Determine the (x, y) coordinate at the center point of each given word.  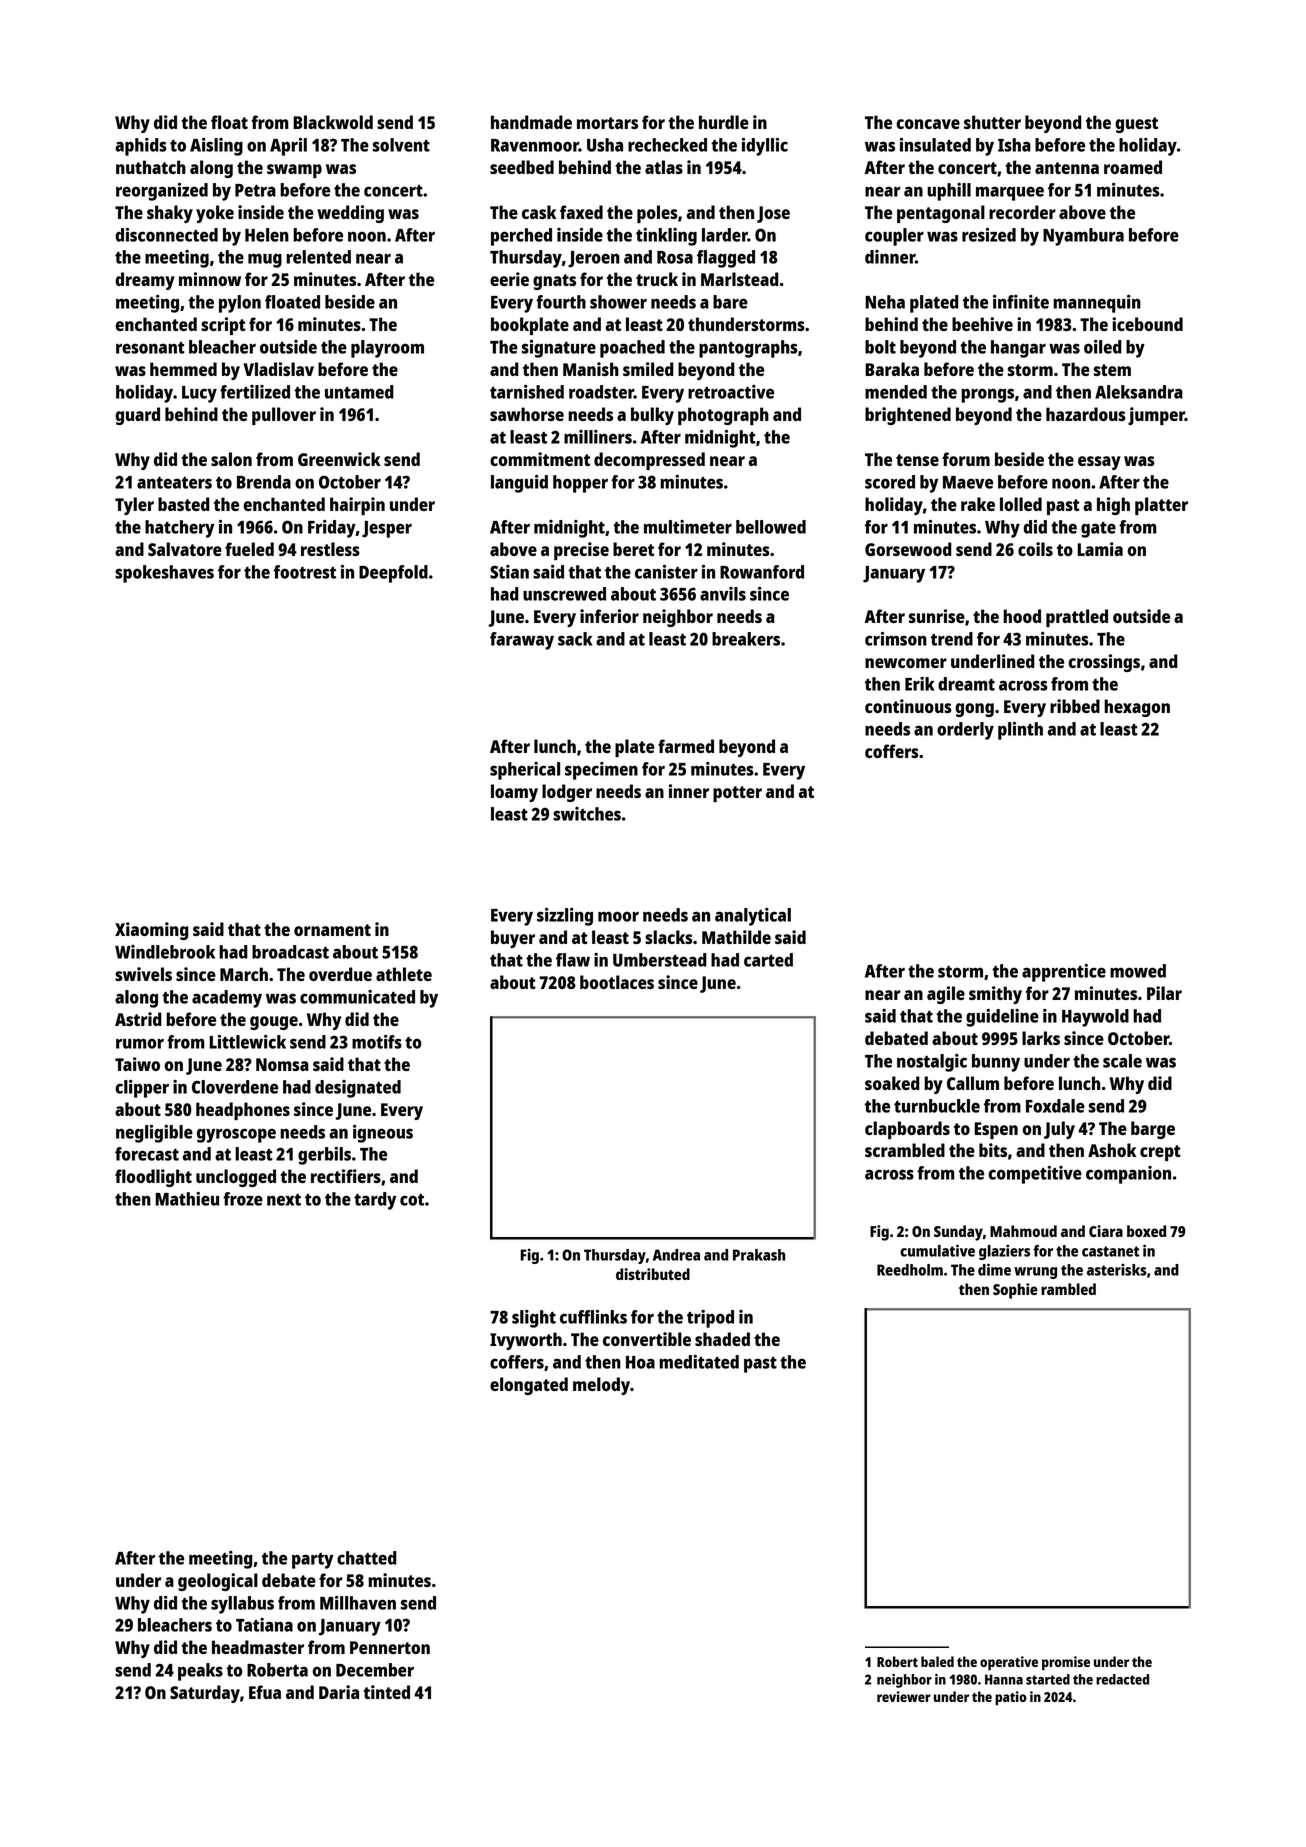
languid (519, 484)
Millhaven (358, 1603)
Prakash (759, 1255)
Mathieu (187, 1199)
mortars (607, 123)
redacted (1122, 1679)
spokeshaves (164, 574)
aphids (141, 147)
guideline (1002, 1018)
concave (928, 124)
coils (1035, 549)
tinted (386, 1692)
